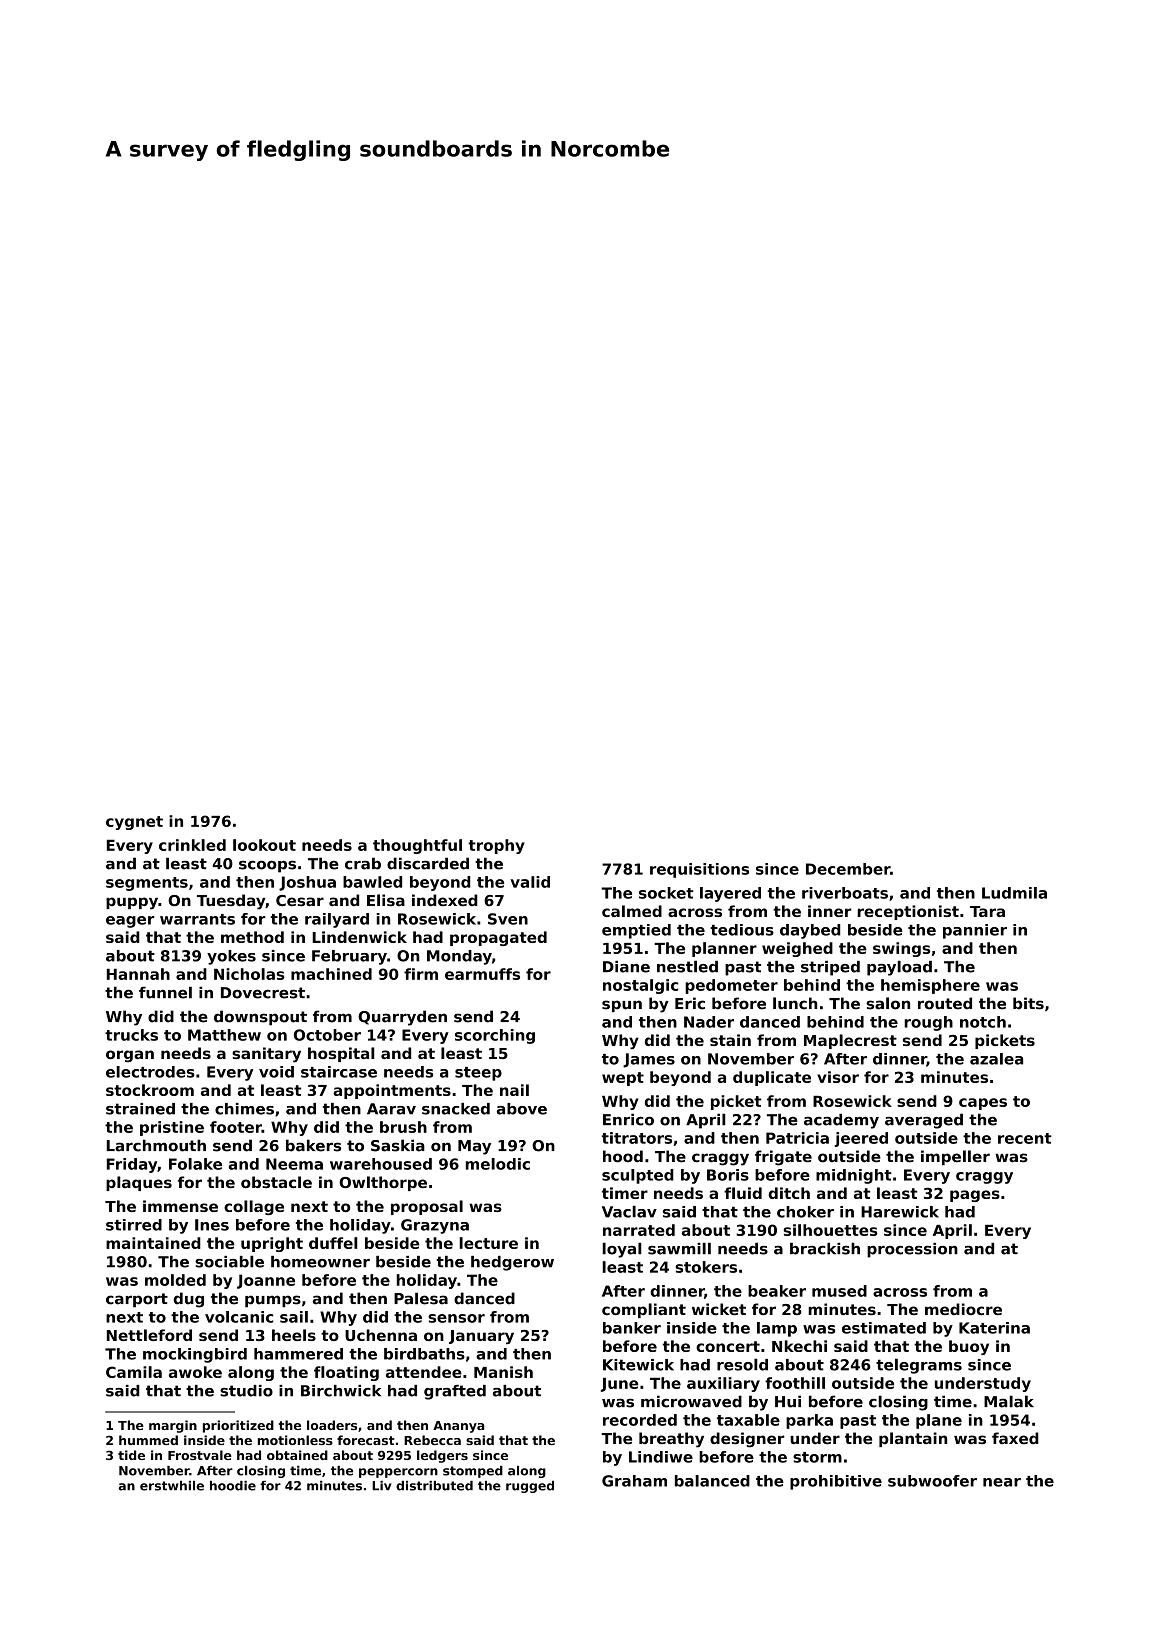 Image resolution: width=1160 pixels, height=1641 pixels. What do you see at coordinates (398, 1473) in the image?
I see `peppercorn` at bounding box center [398, 1473].
